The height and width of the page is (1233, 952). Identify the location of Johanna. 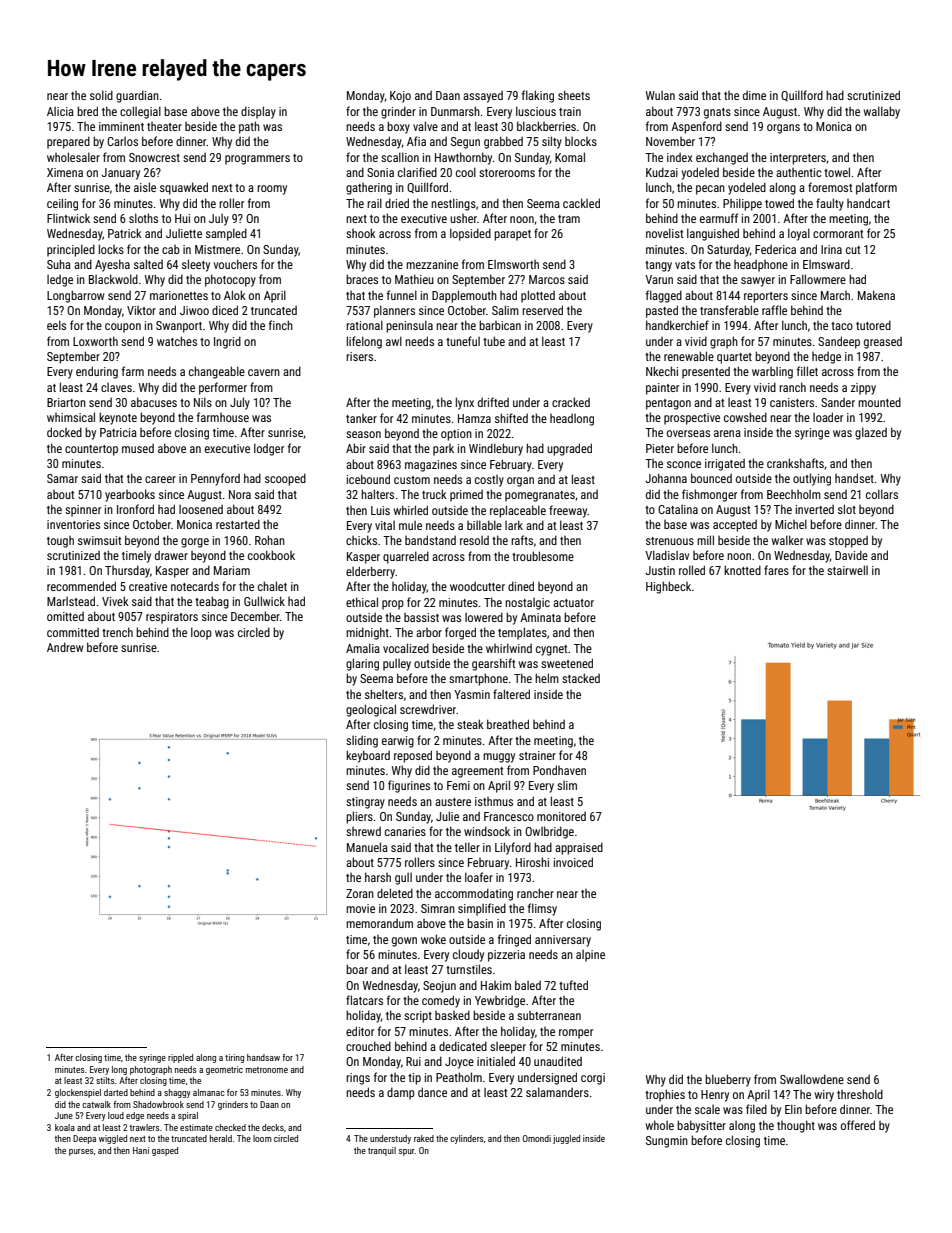
(666, 478).
